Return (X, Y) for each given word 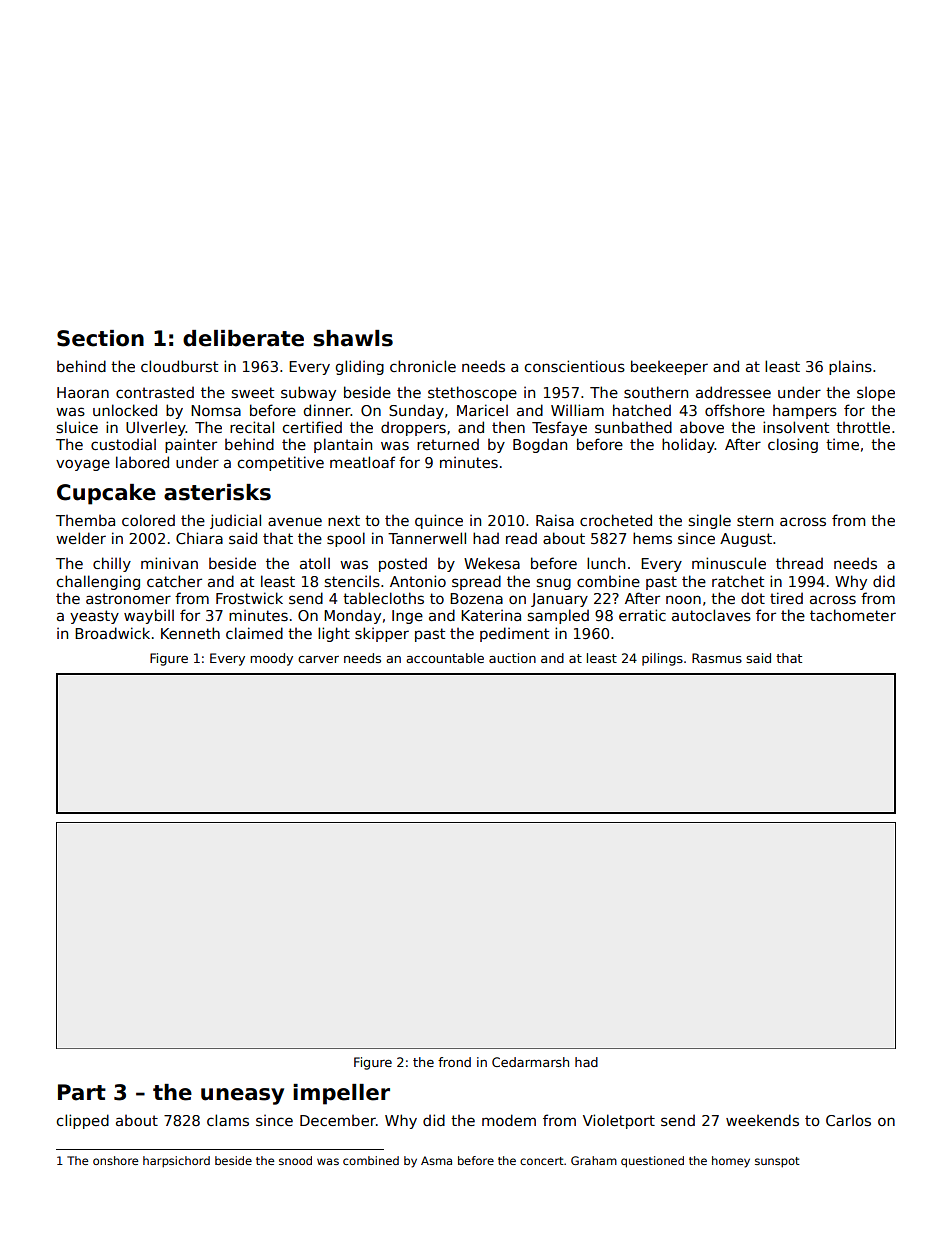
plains (850, 367)
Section (100, 338)
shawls (353, 338)
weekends (762, 1120)
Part (82, 1092)
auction (512, 658)
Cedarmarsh (530, 1062)
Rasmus (717, 658)
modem (509, 1120)
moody (271, 659)
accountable (445, 658)
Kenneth (190, 633)
